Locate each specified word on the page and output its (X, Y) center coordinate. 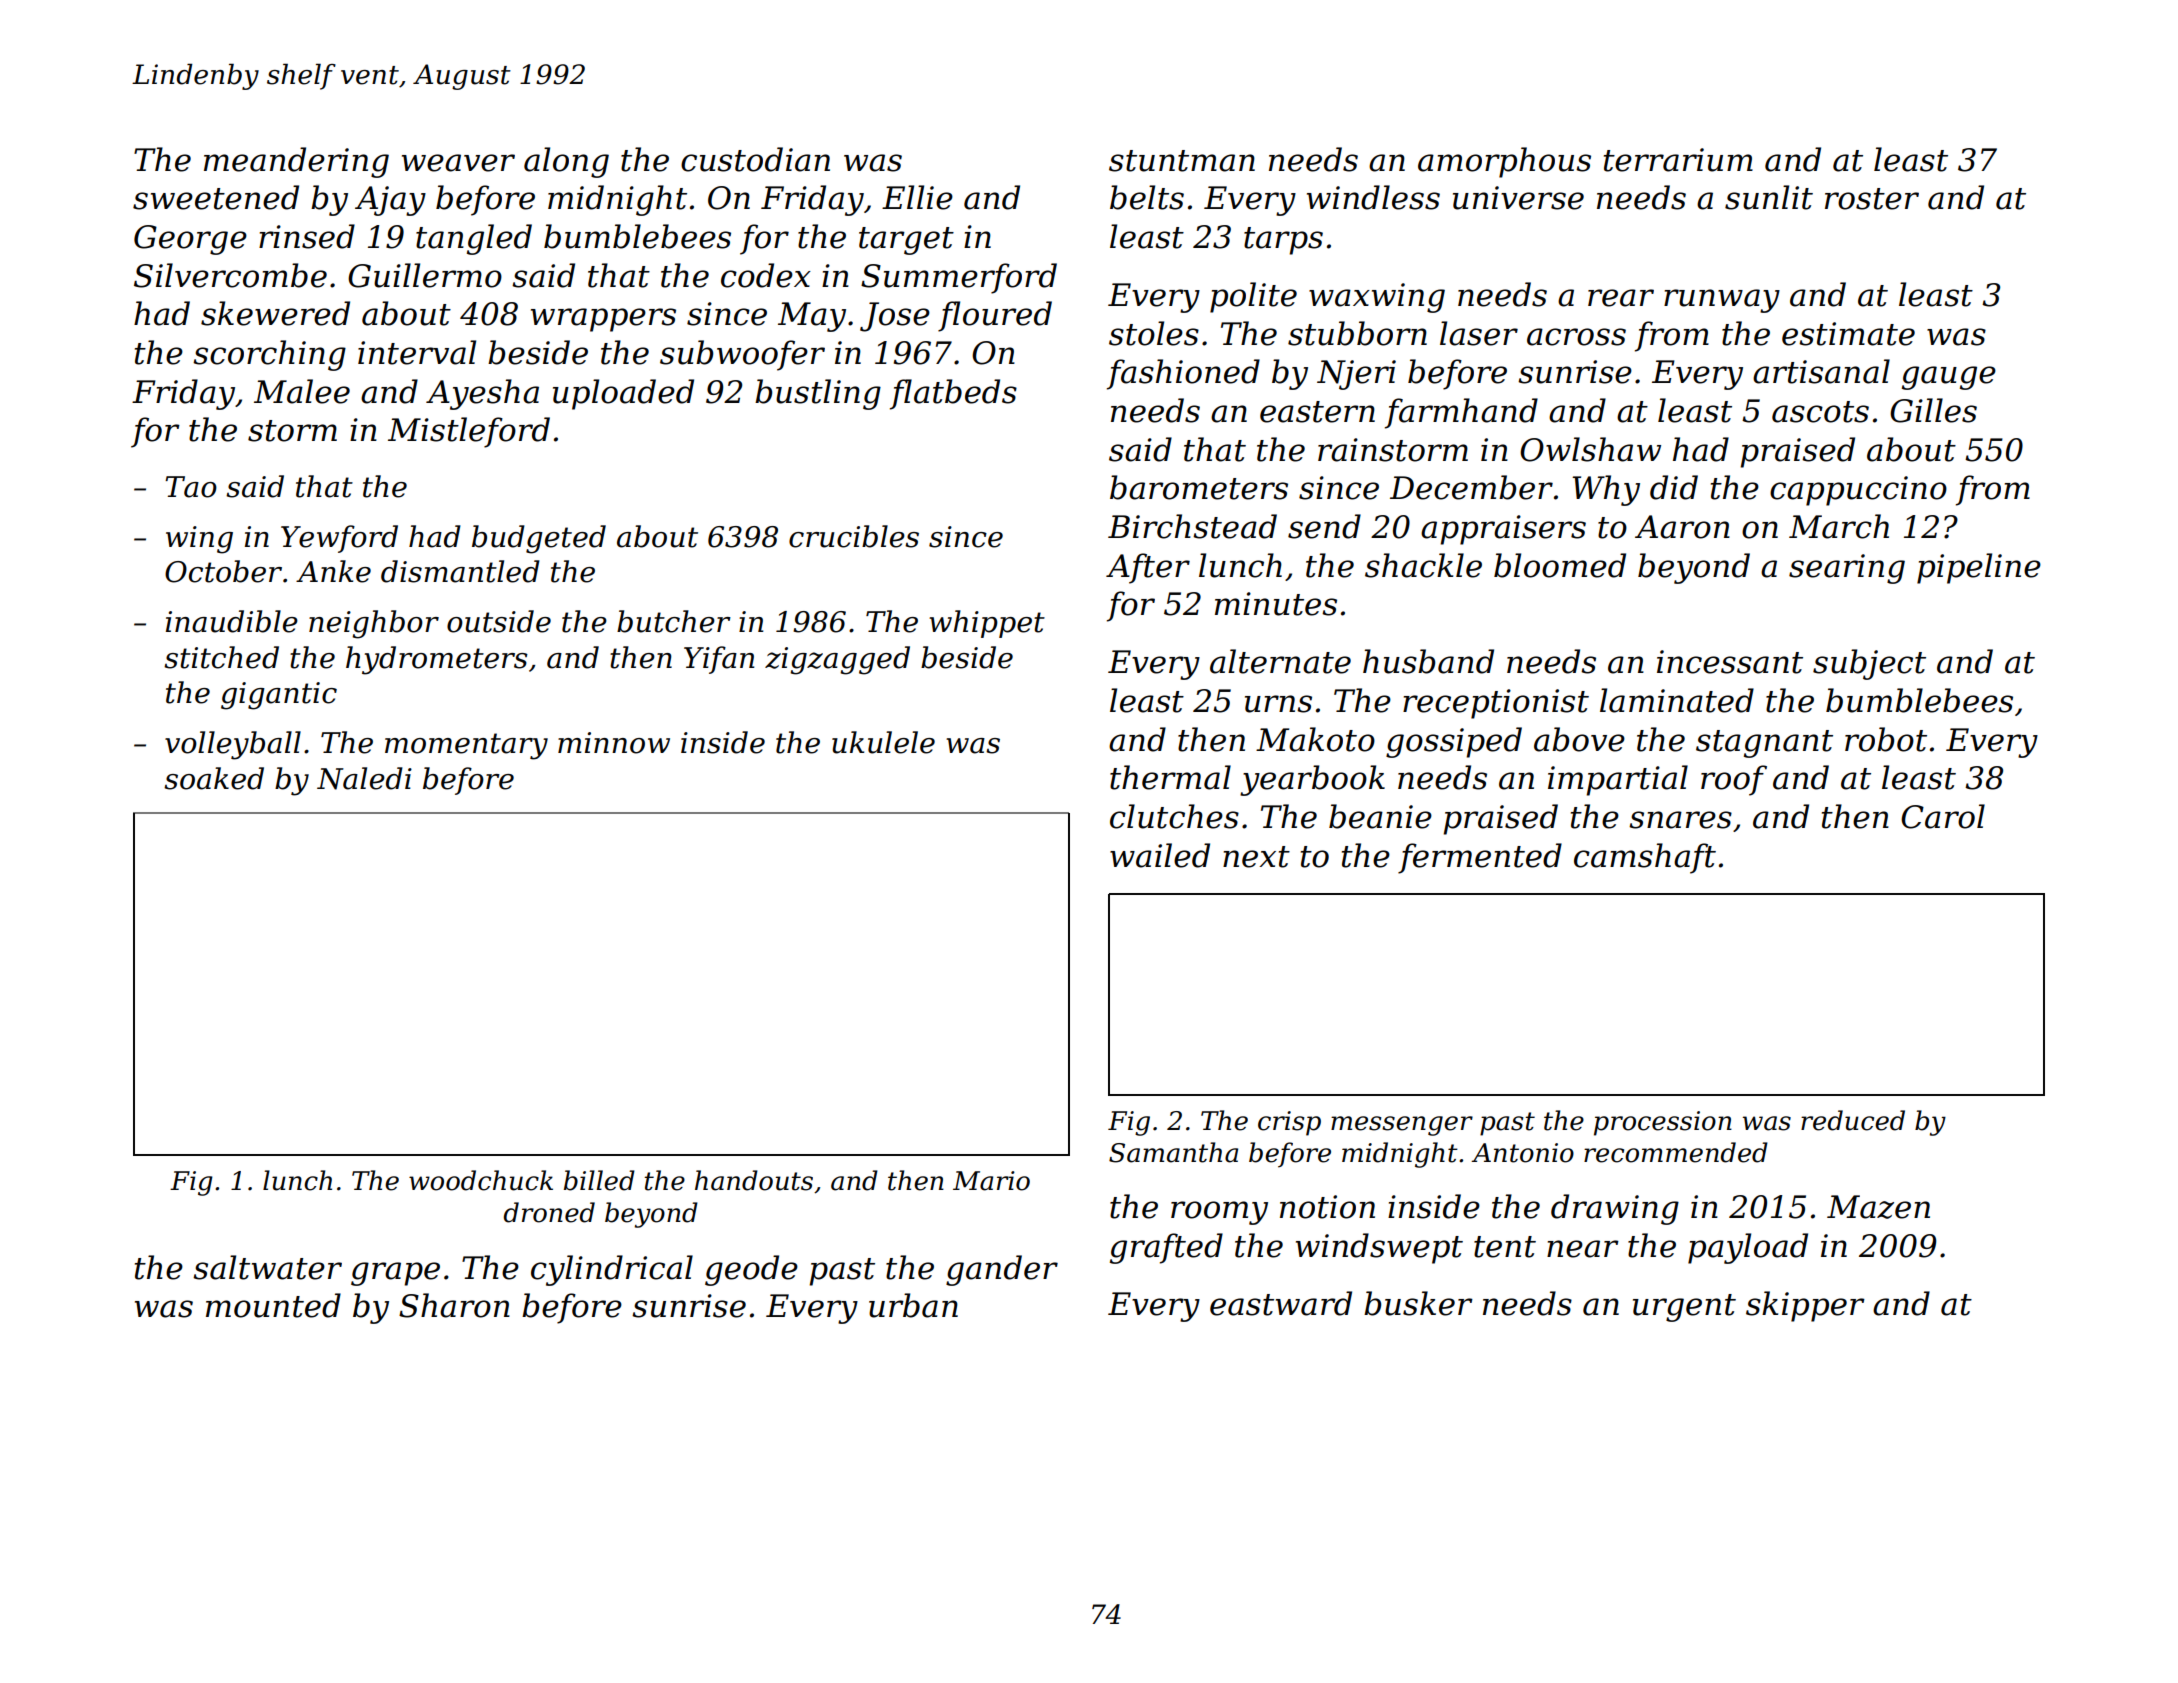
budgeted (539, 539)
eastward (1281, 1303)
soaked (214, 778)
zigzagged (837, 660)
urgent (1684, 1308)
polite (1253, 297)
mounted (273, 1305)
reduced (1853, 1120)
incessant (1730, 662)
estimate (1848, 334)
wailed (1160, 855)
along (566, 162)
